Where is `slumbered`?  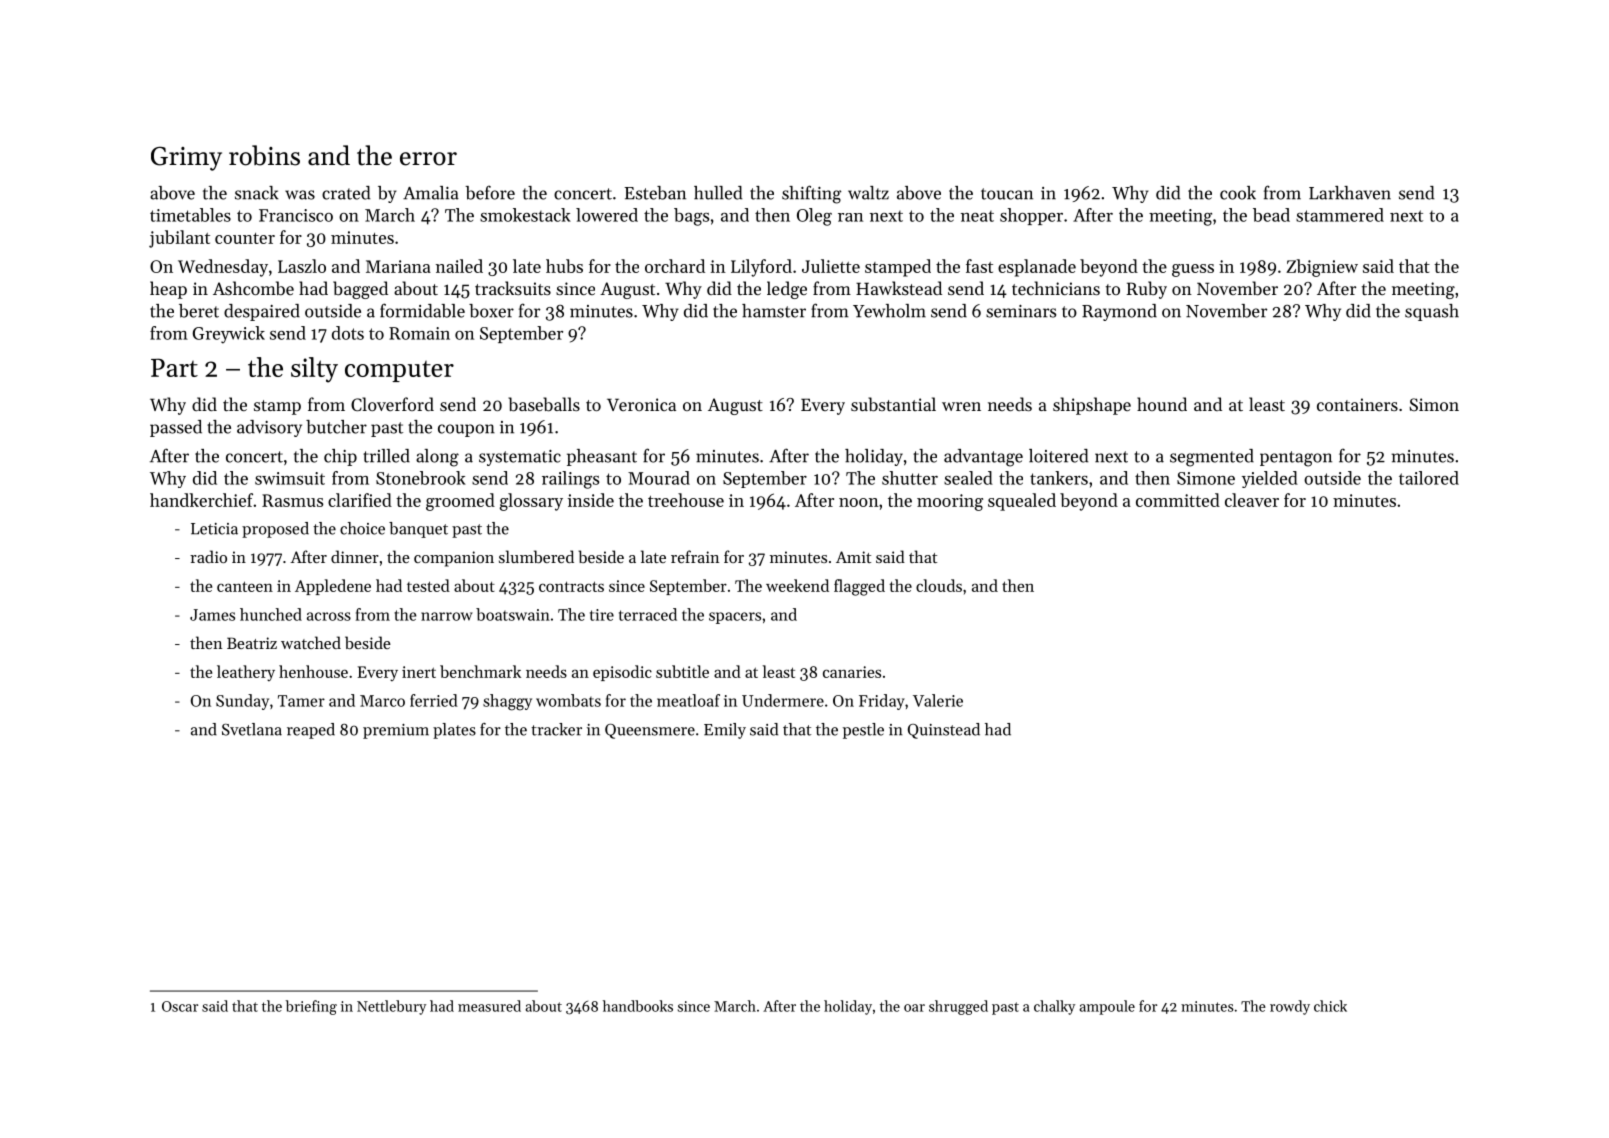 slumbered is located at coordinates (536, 556).
